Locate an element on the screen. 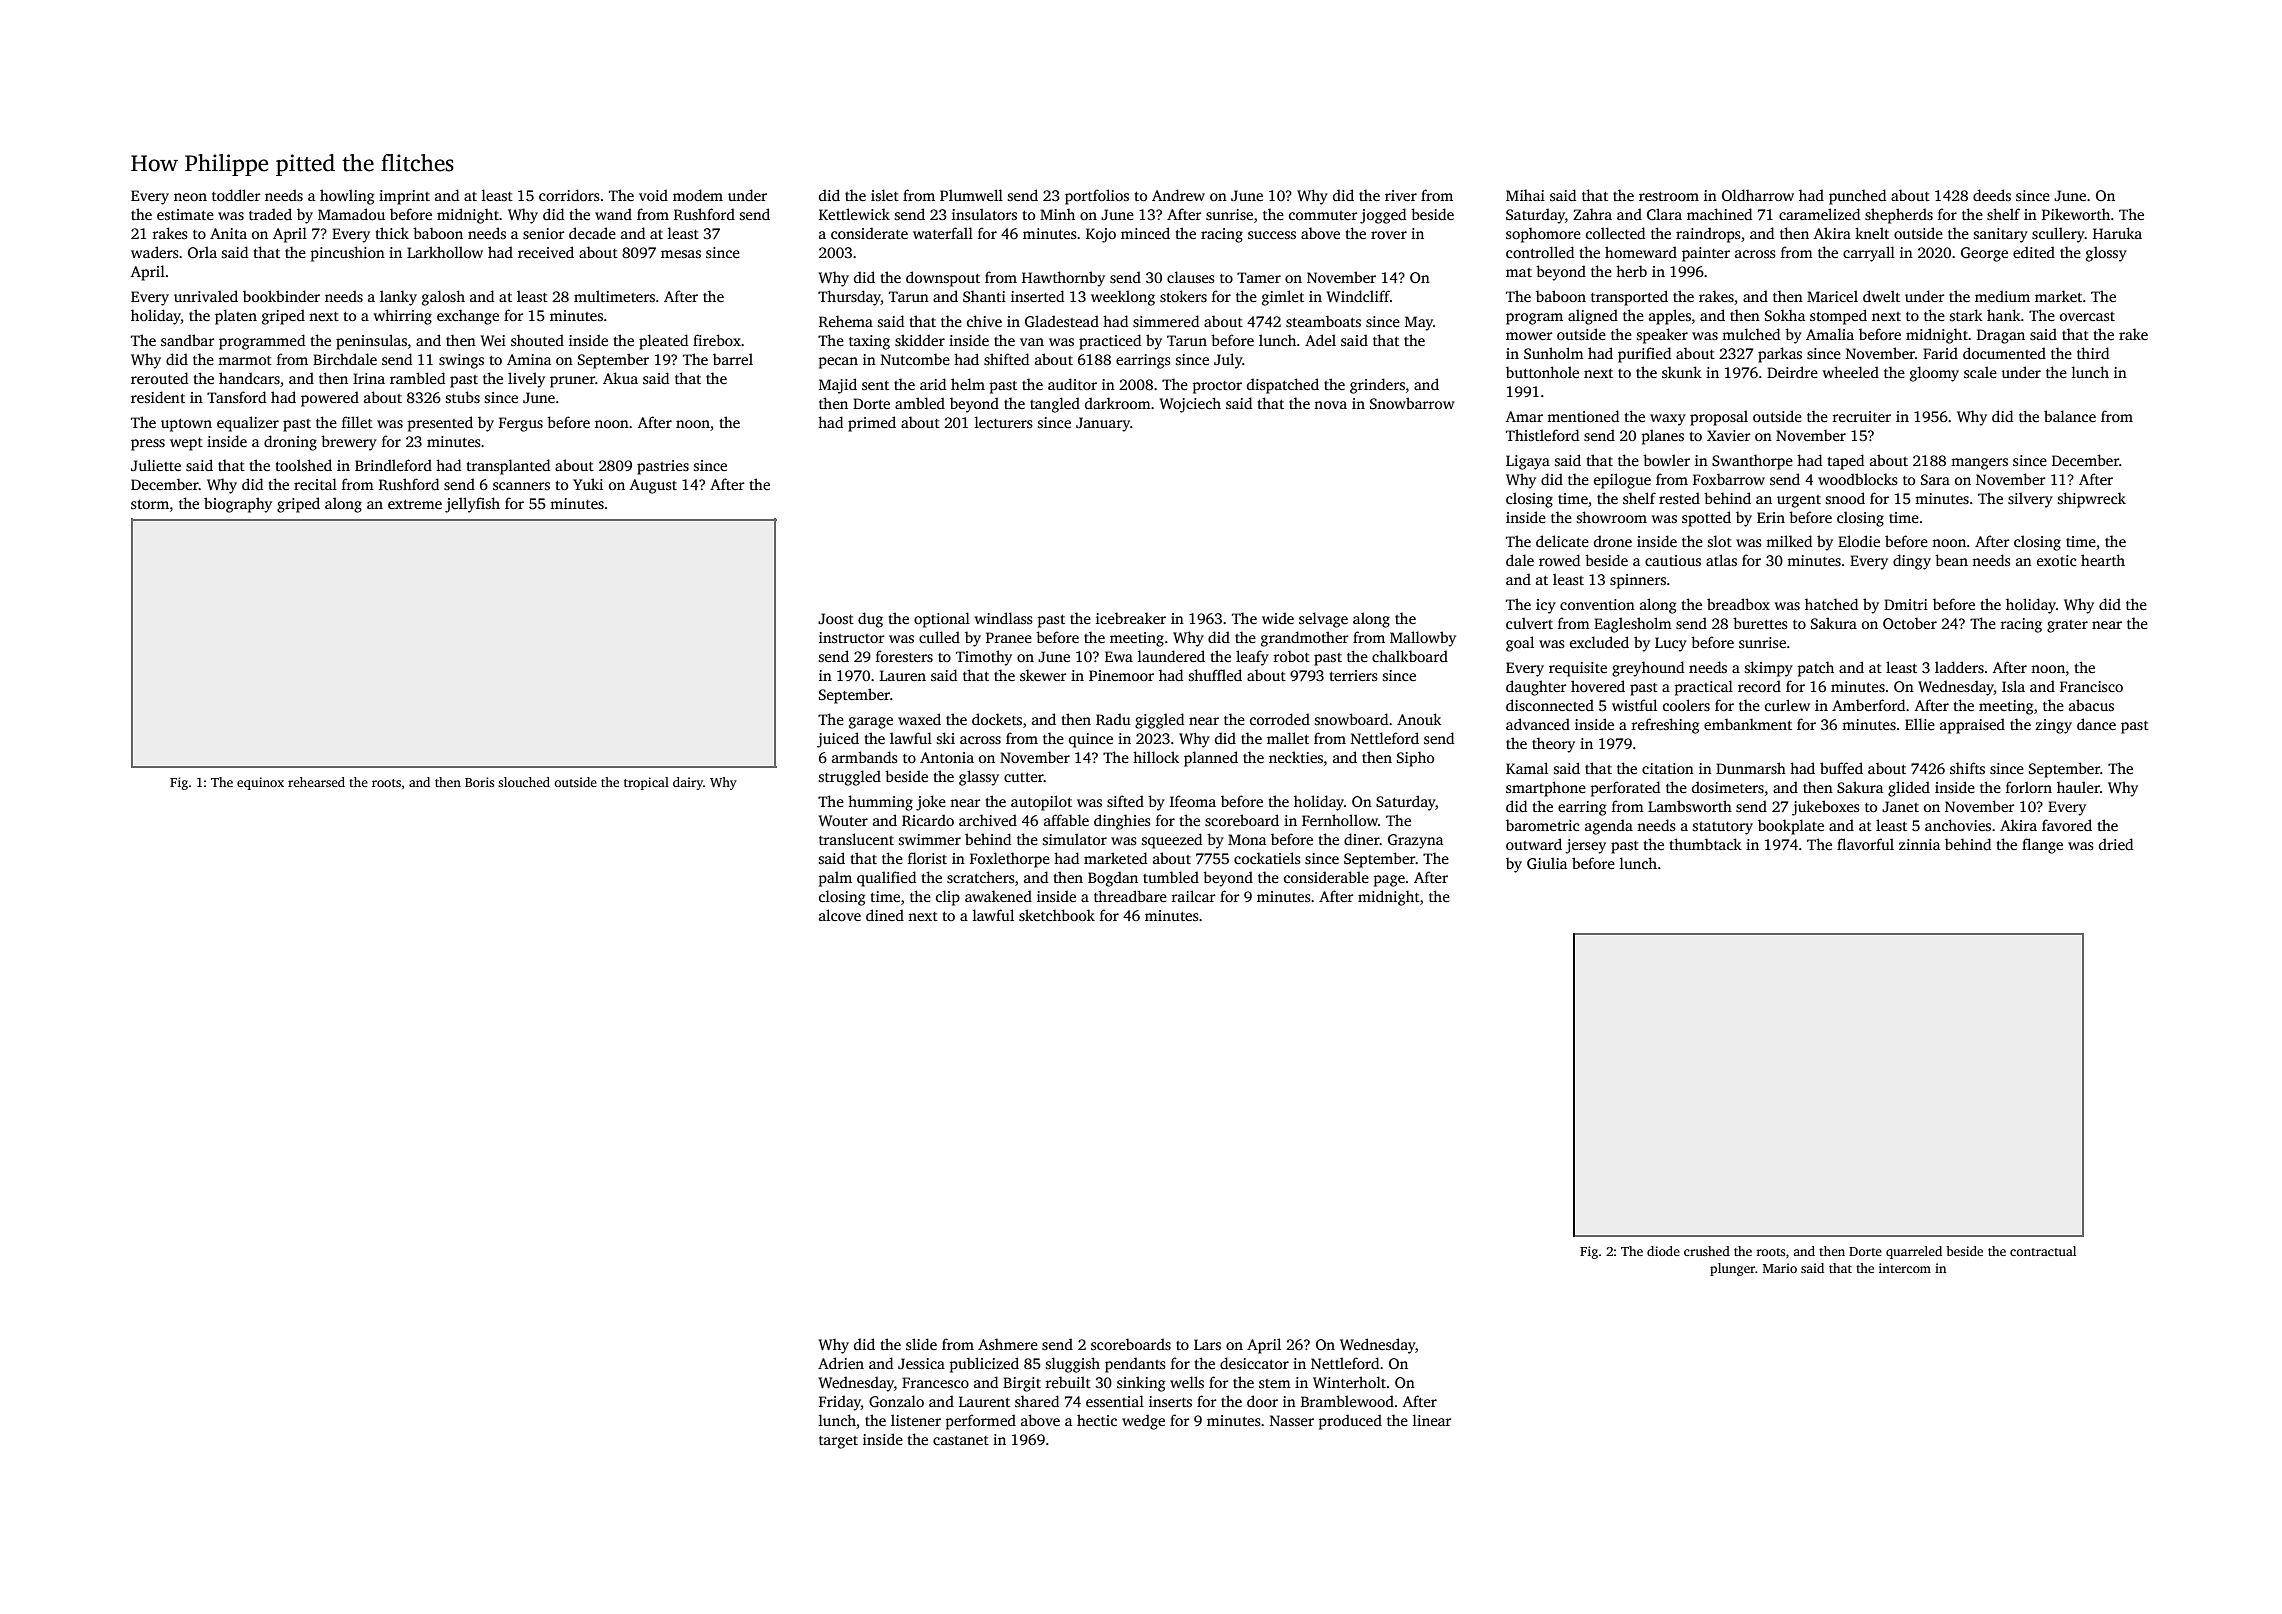 The height and width of the screenshot is (1614, 2282). corridors is located at coordinates (569, 195).
